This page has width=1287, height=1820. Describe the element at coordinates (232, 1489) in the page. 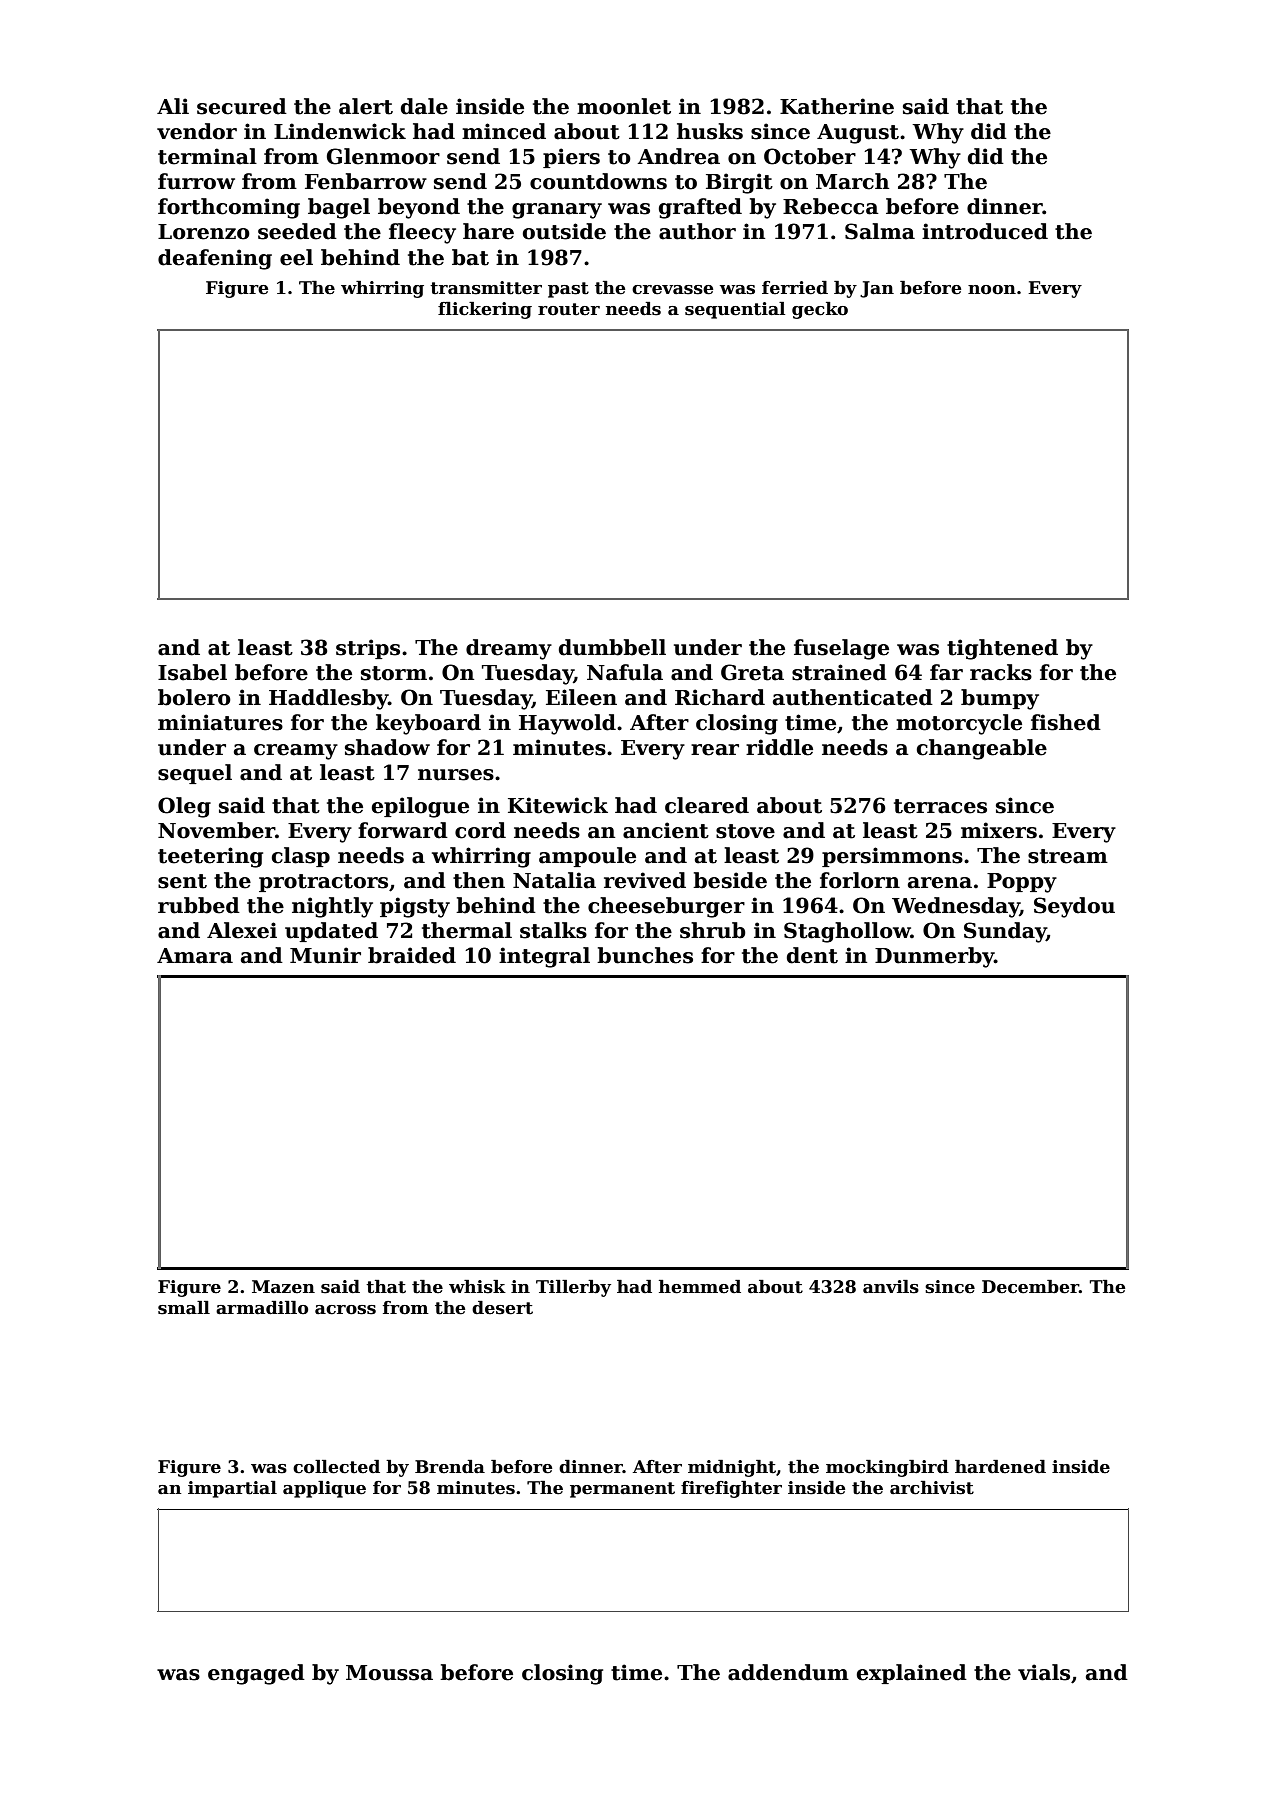

I see `impartial` at that location.
